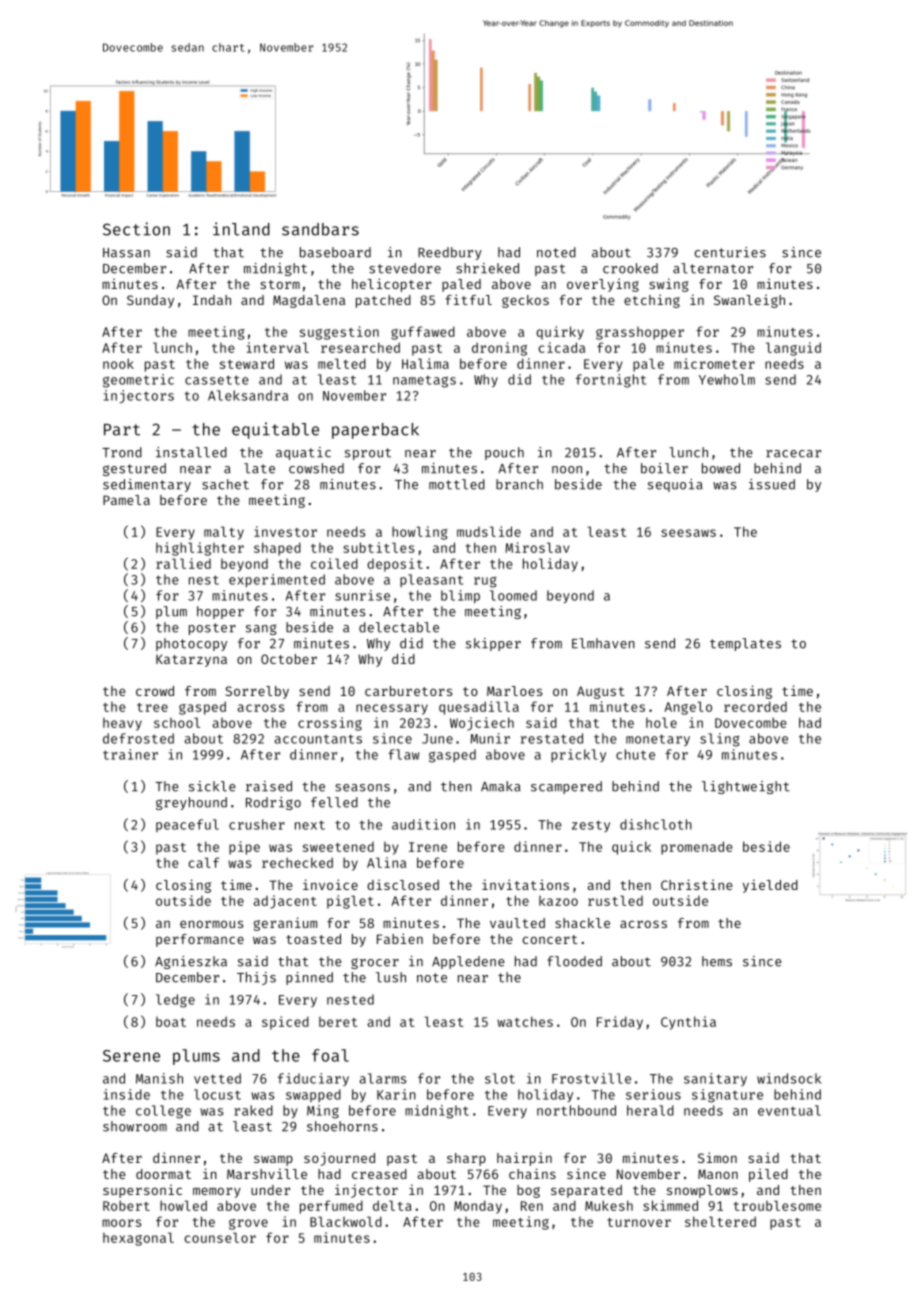 This document has width=924, height=1308. What do you see at coordinates (191, 660) in the document?
I see `Katarzyna` at bounding box center [191, 660].
